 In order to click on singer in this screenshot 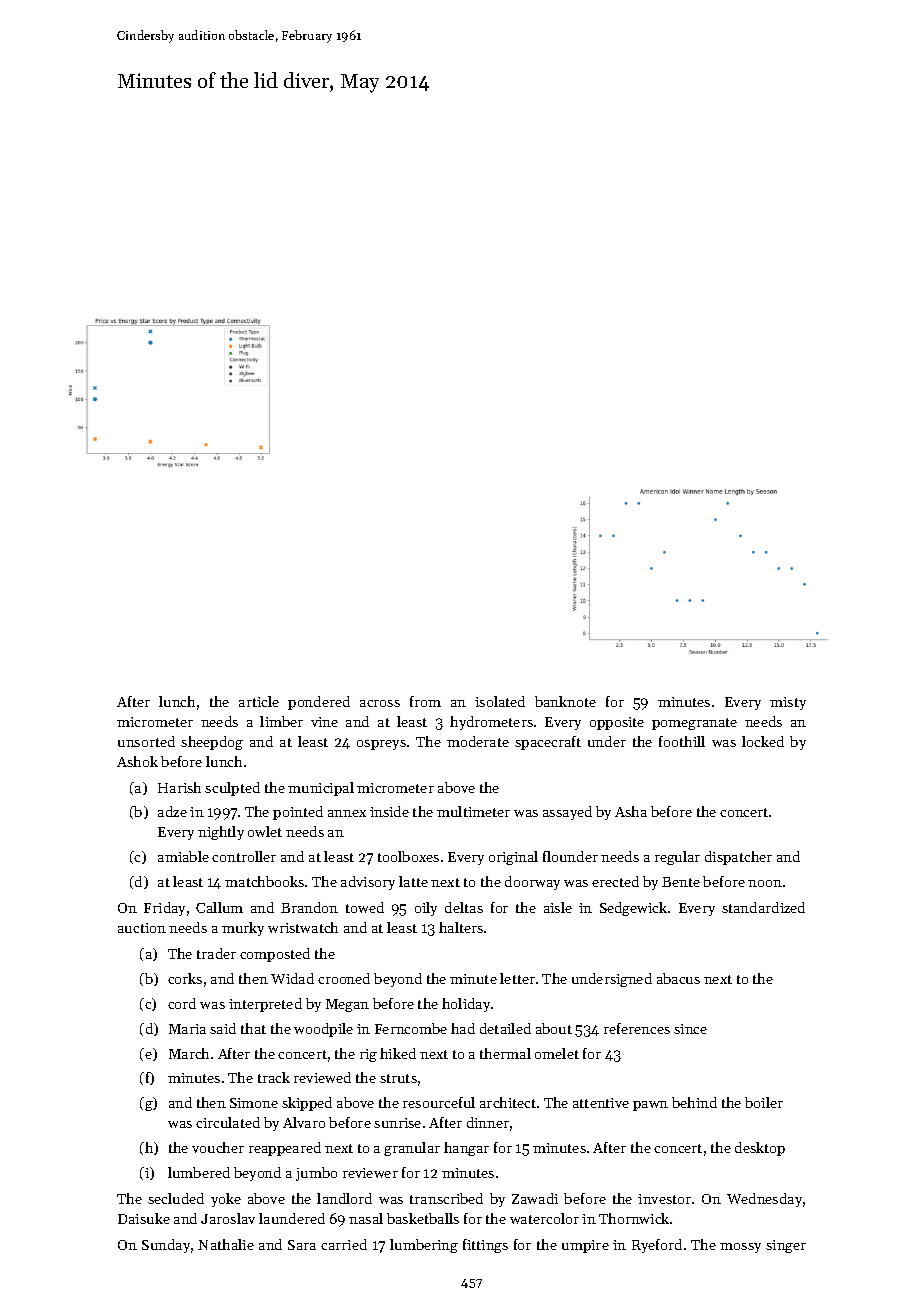, I will do `click(786, 1246)`.
